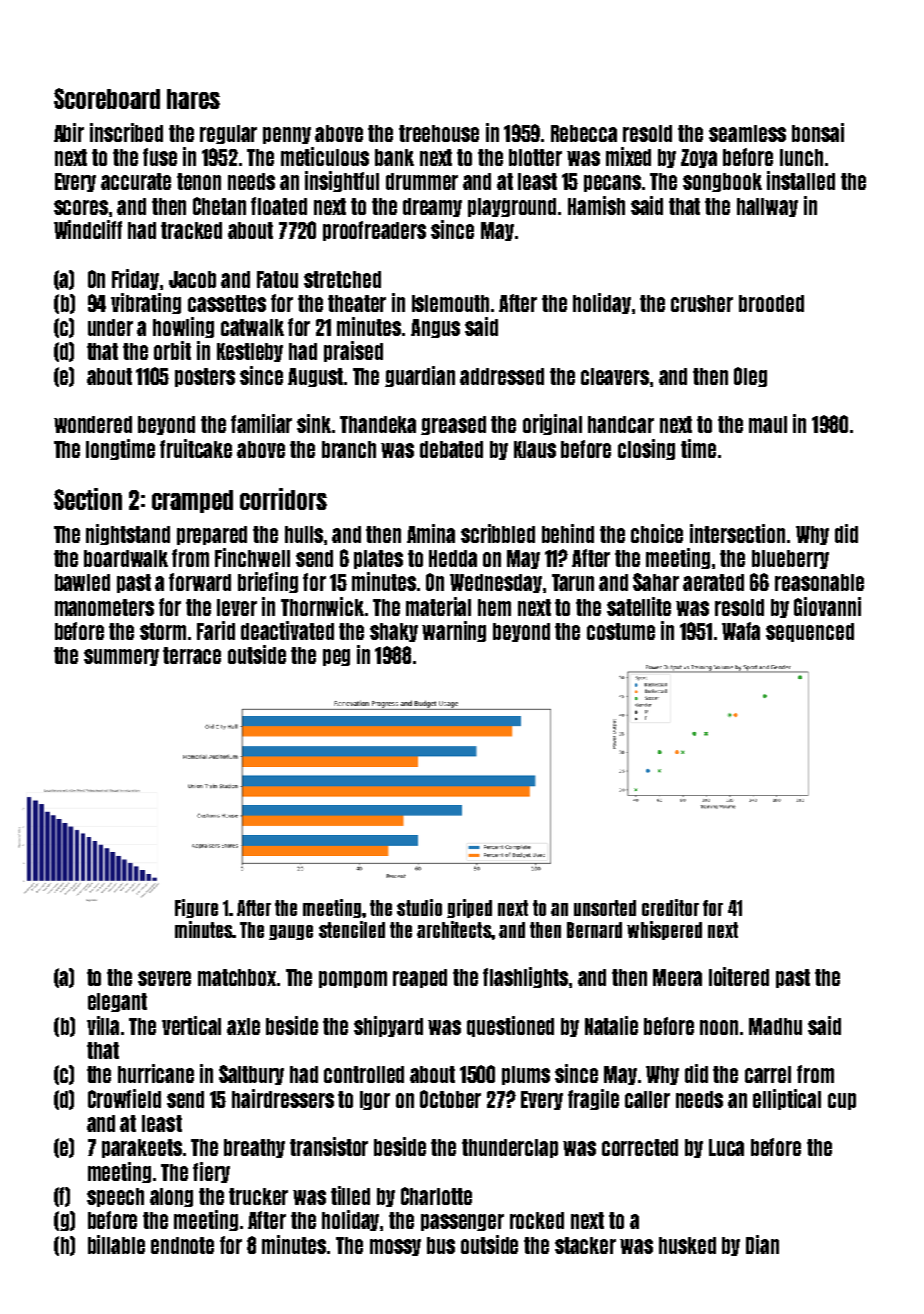 This document has width=924, height=1314. I want to click on Hamish, so click(596, 205).
